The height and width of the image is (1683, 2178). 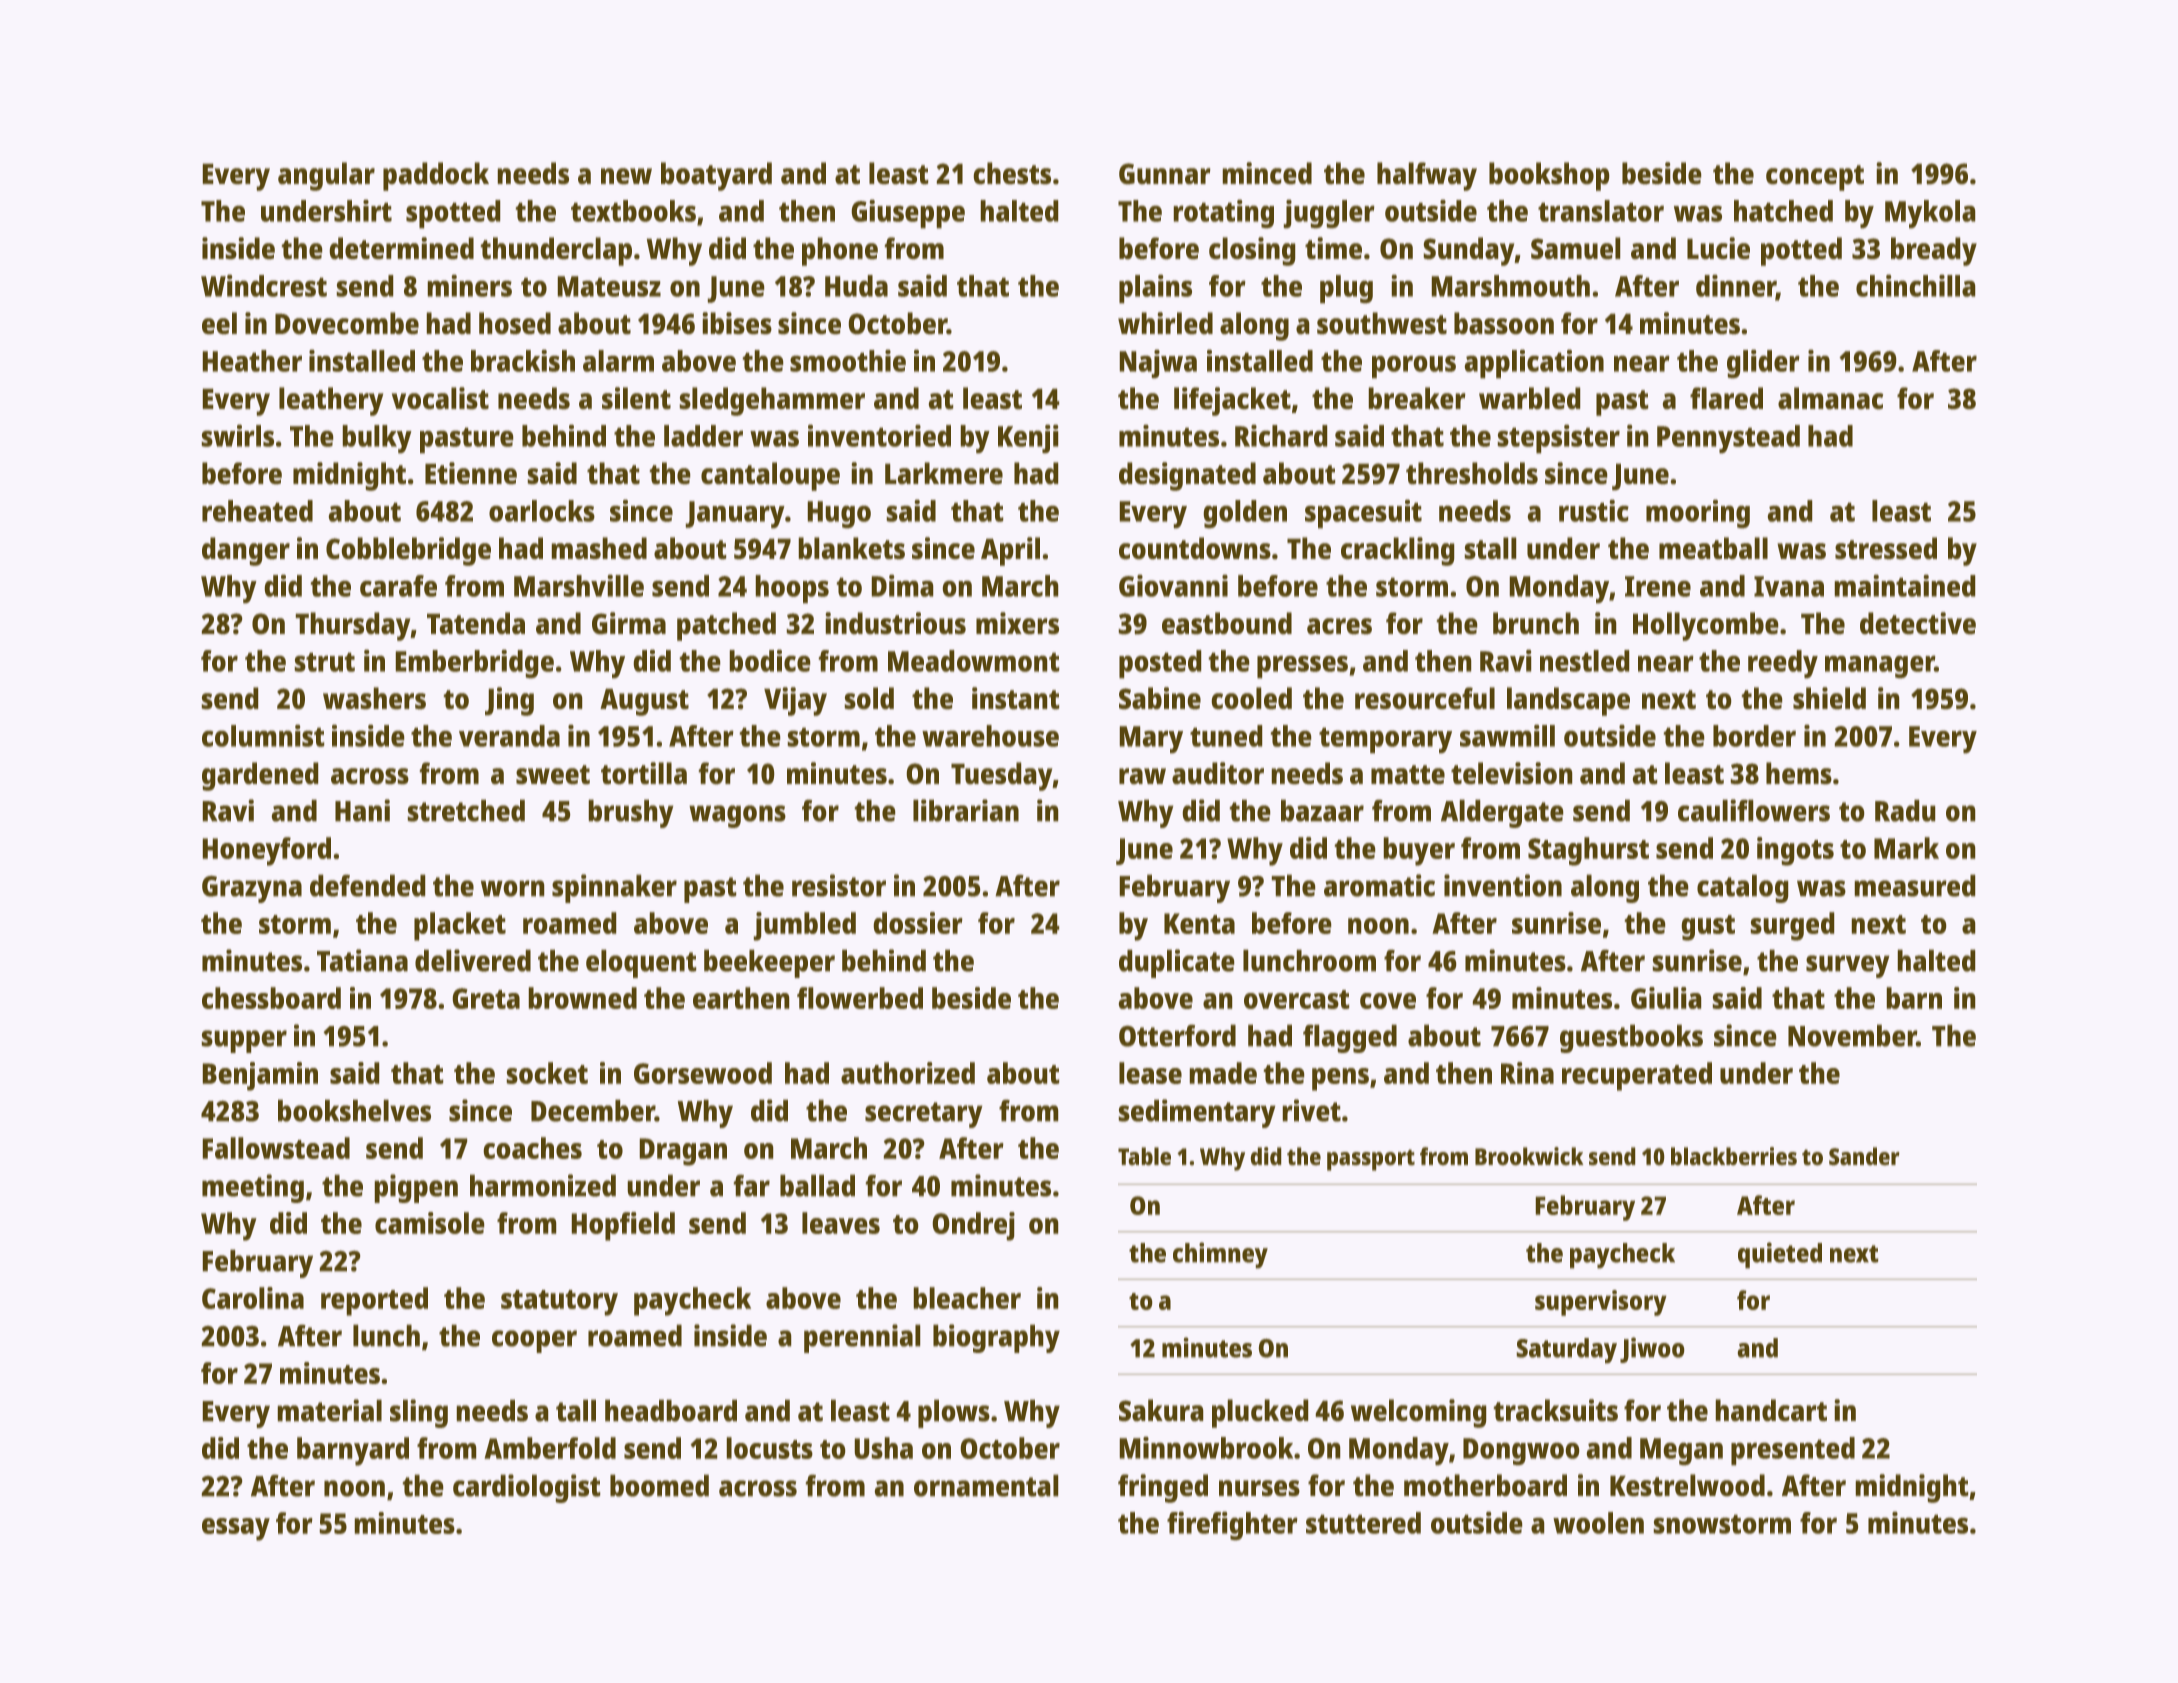 I want to click on cooled, so click(x=1252, y=698).
